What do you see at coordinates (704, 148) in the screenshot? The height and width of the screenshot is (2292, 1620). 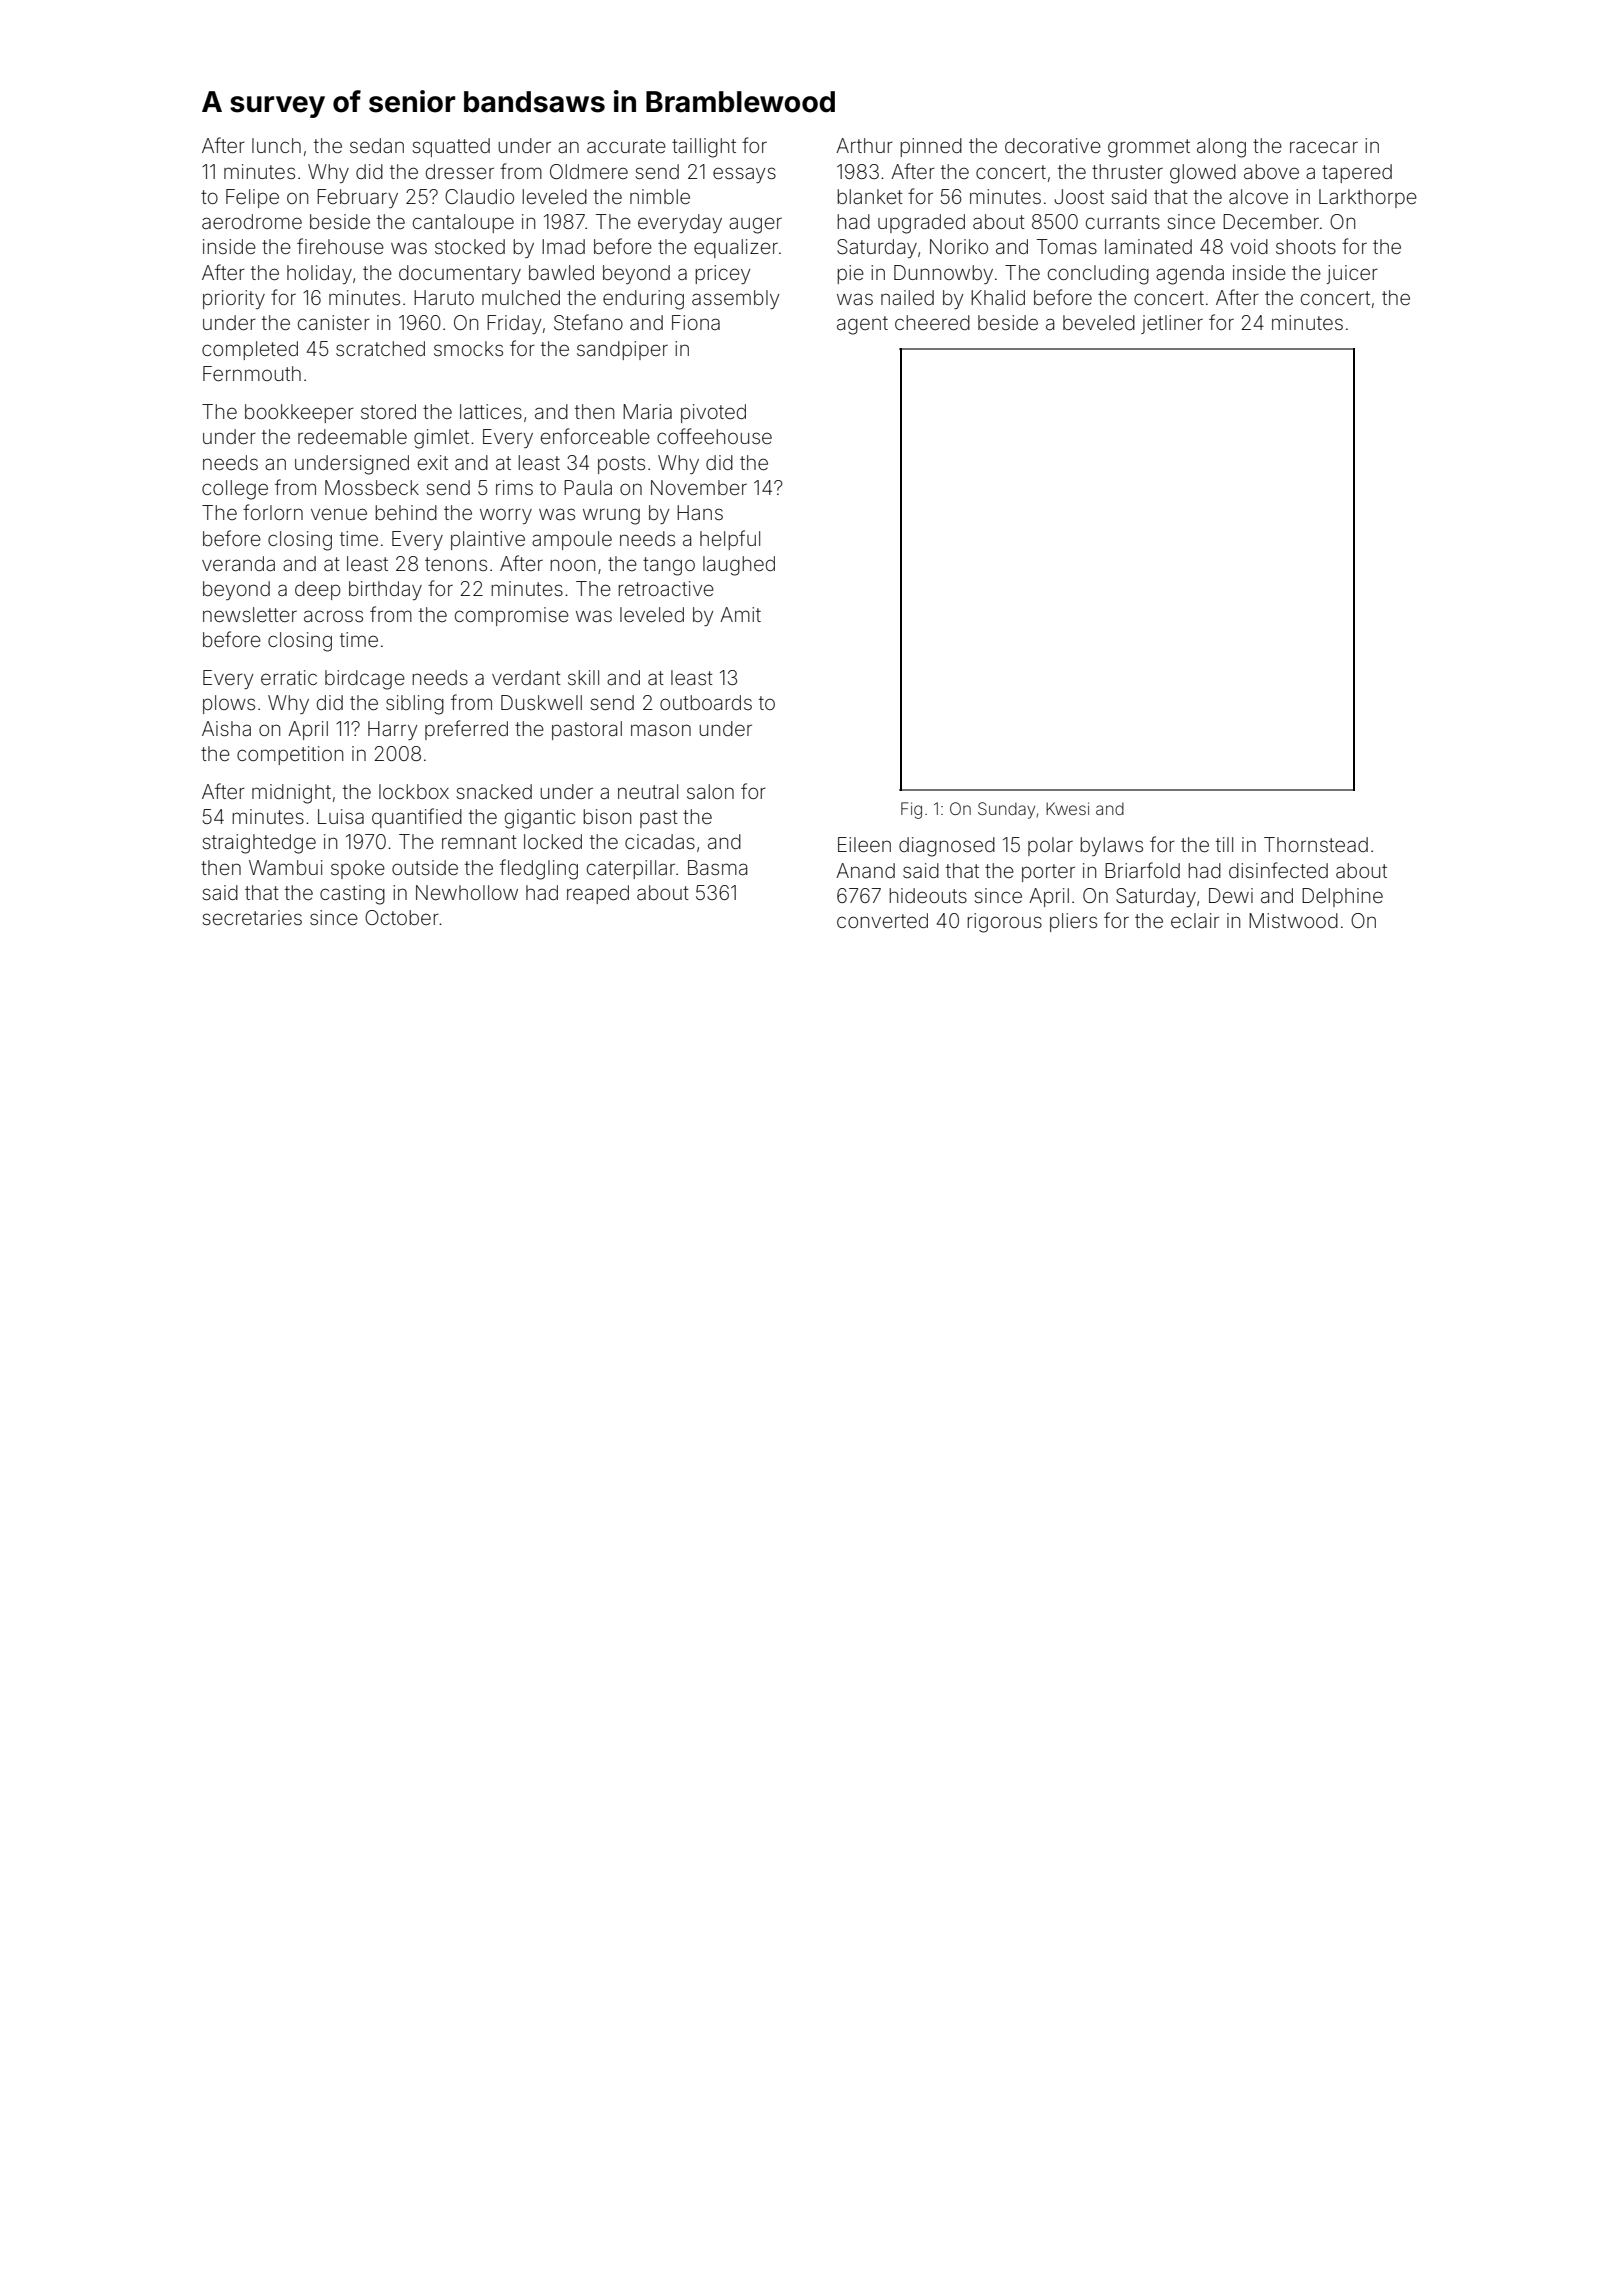 I see `taillight` at bounding box center [704, 148].
